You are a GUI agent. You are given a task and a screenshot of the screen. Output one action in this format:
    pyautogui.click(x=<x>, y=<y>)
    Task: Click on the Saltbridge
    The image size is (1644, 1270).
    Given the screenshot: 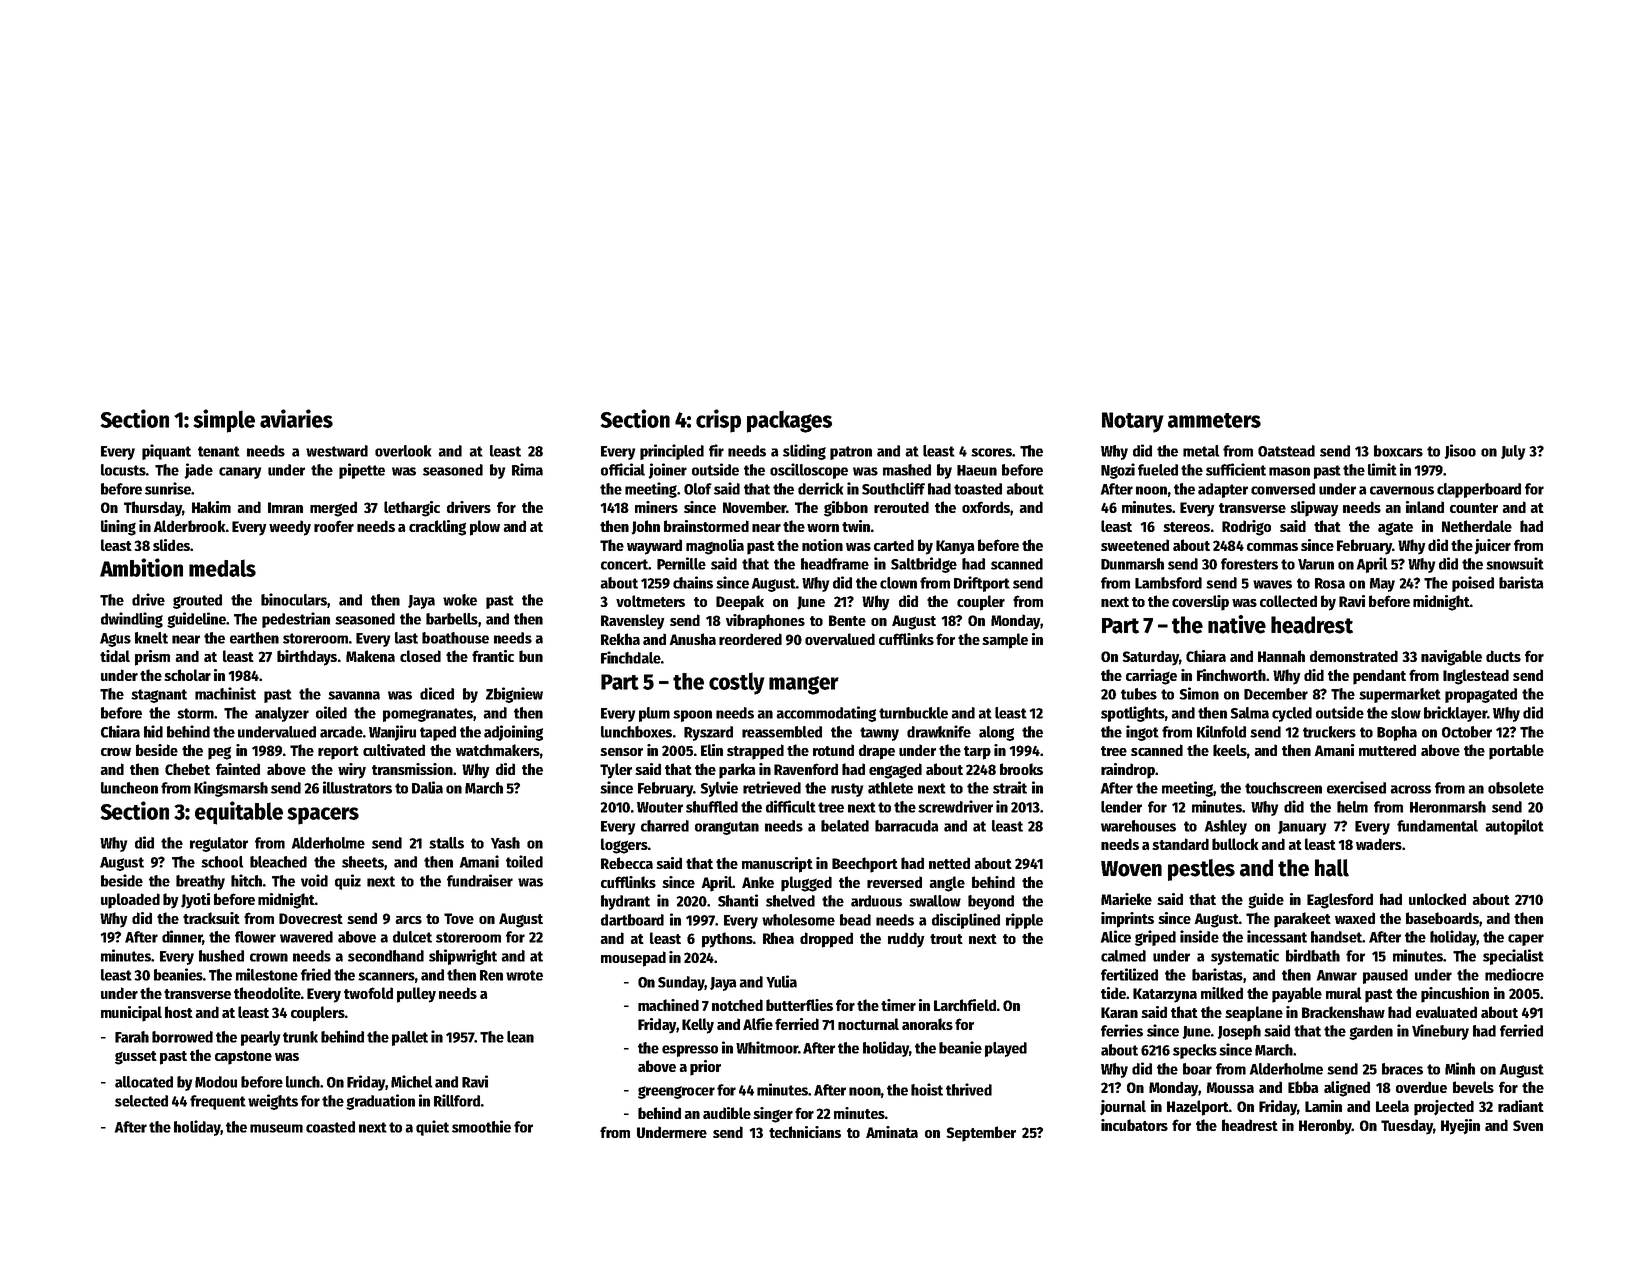 What is the action you would take?
    pyautogui.click(x=924, y=565)
